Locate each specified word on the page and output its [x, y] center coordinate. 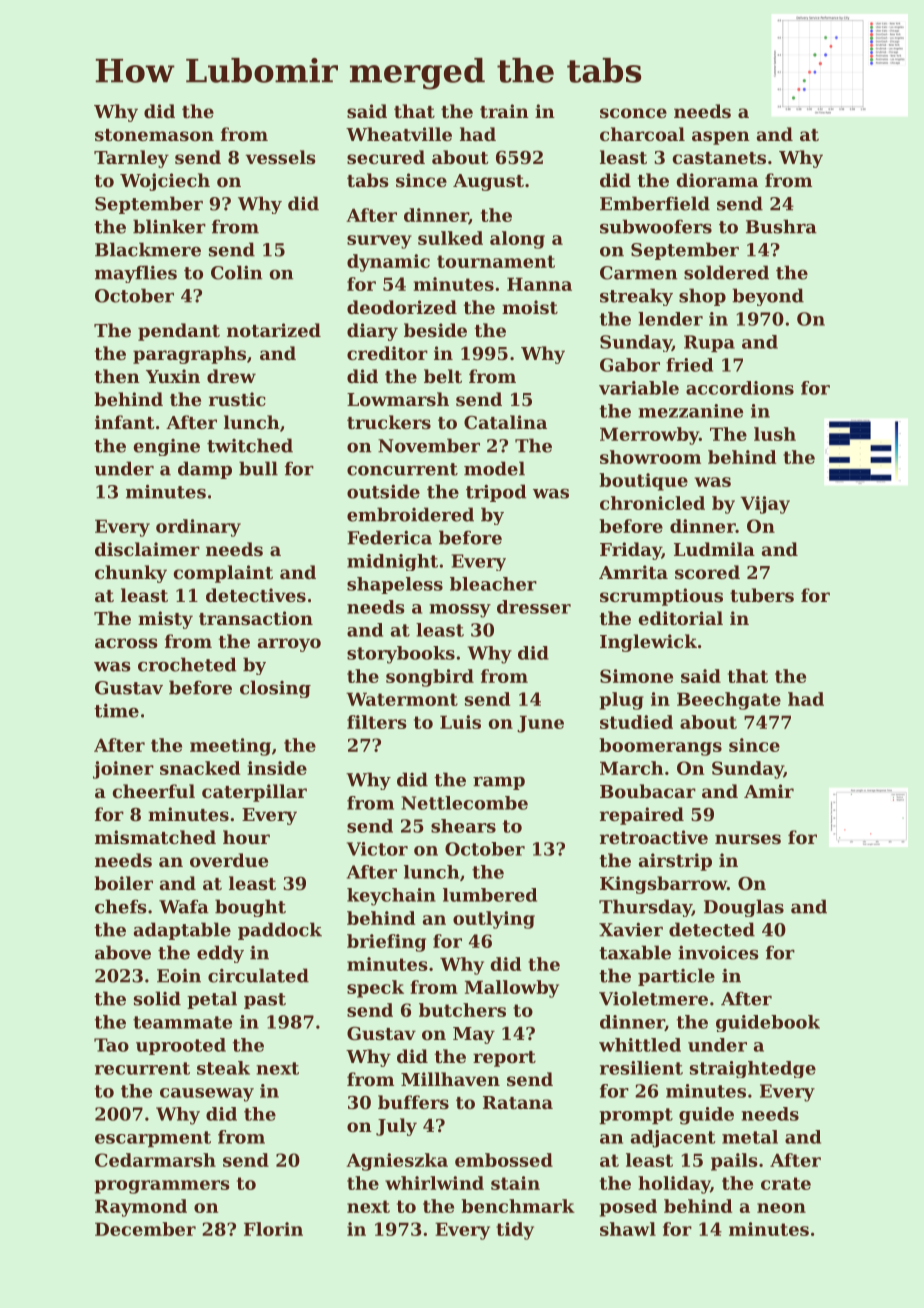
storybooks [401, 655]
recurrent [142, 1068]
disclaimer [147, 549]
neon [781, 1208]
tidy [515, 1231]
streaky [636, 297]
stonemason [154, 135]
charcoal [642, 134]
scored [707, 572]
